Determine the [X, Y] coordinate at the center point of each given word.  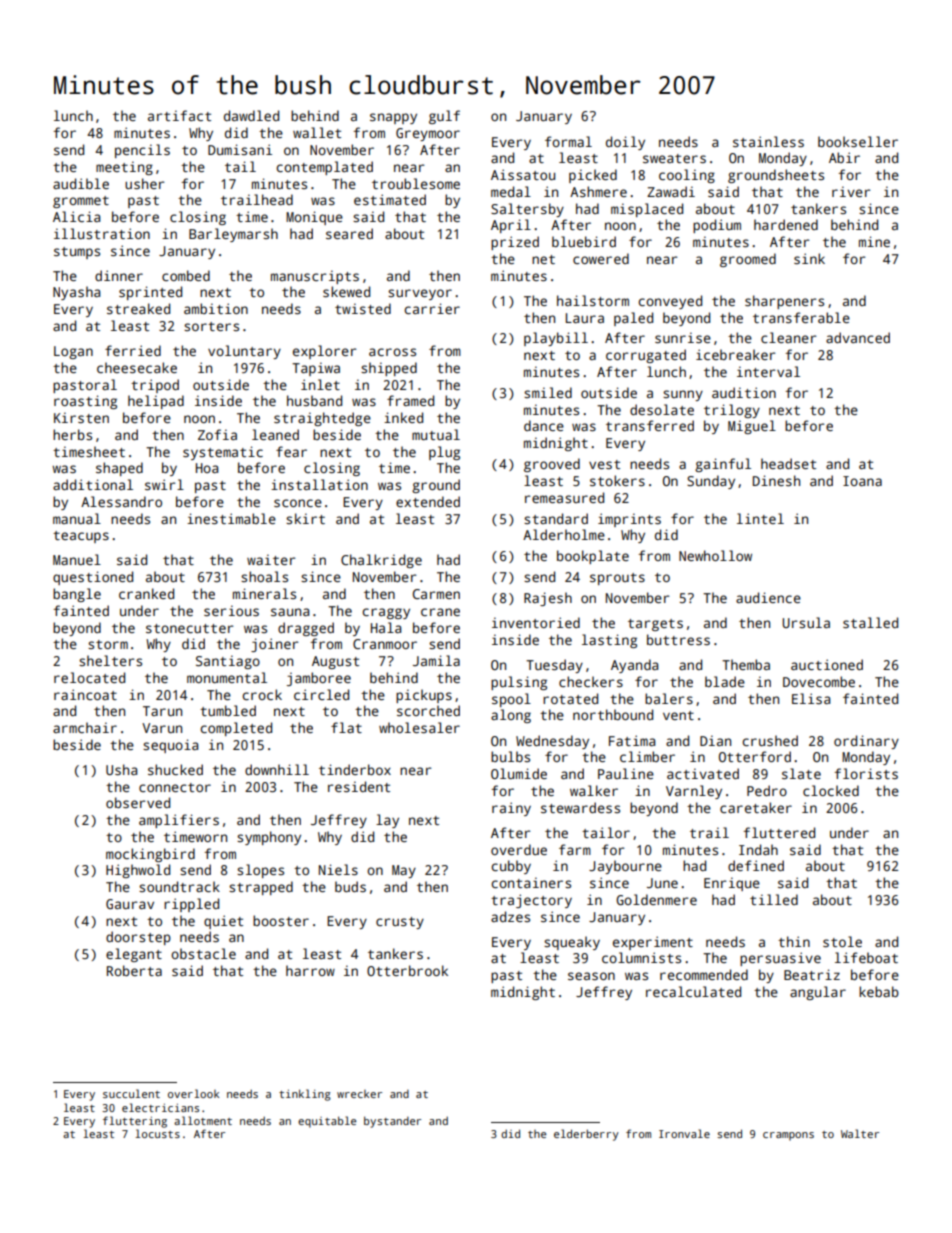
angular [818, 993]
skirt [305, 518]
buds [350, 886]
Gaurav [130, 904]
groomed [748, 260]
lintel [760, 518]
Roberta [134, 970]
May [404, 871]
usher [144, 183]
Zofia [217, 434]
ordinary [866, 742]
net [543, 259]
